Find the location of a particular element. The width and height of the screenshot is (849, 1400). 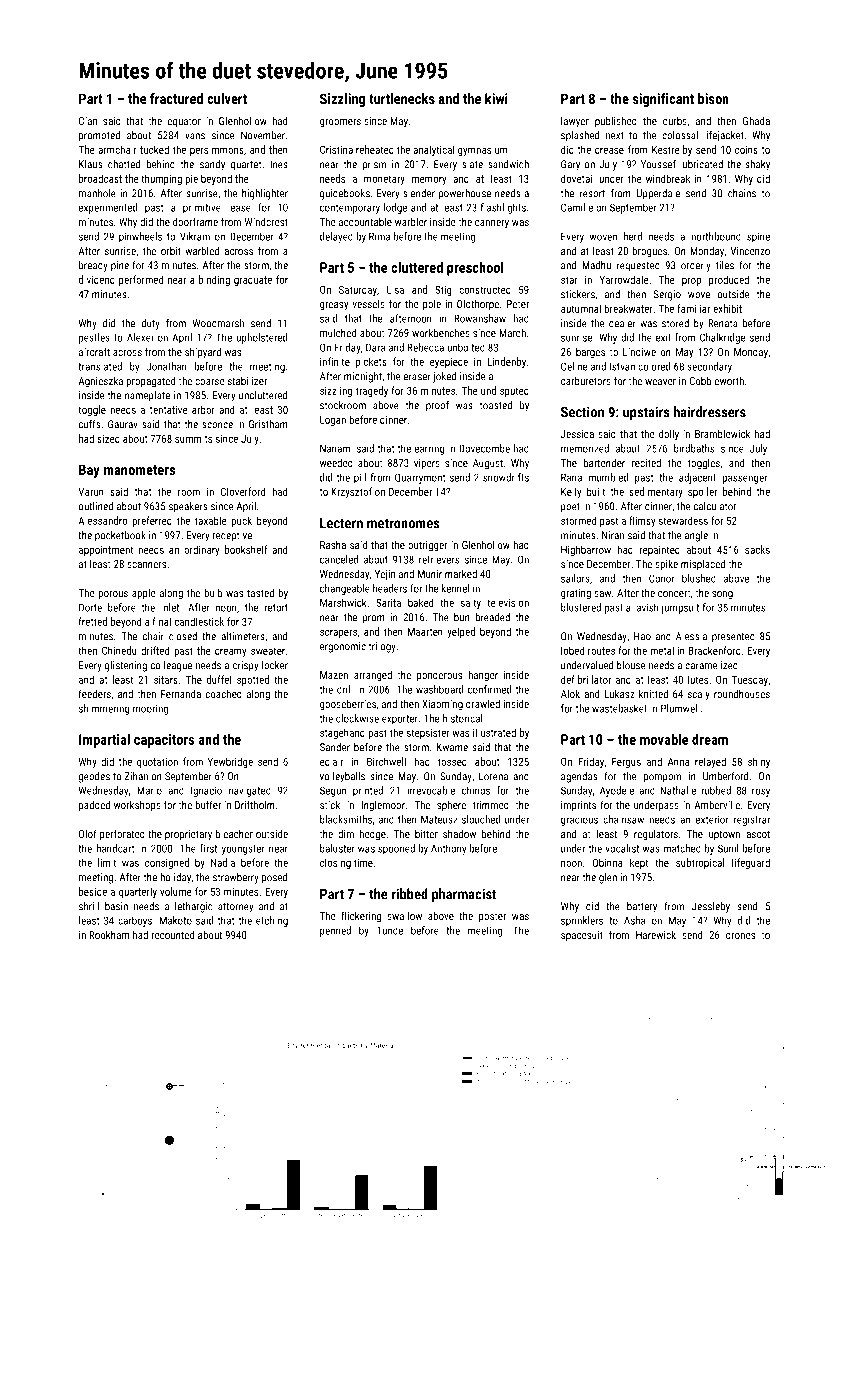

Brackenford is located at coordinates (715, 650).
